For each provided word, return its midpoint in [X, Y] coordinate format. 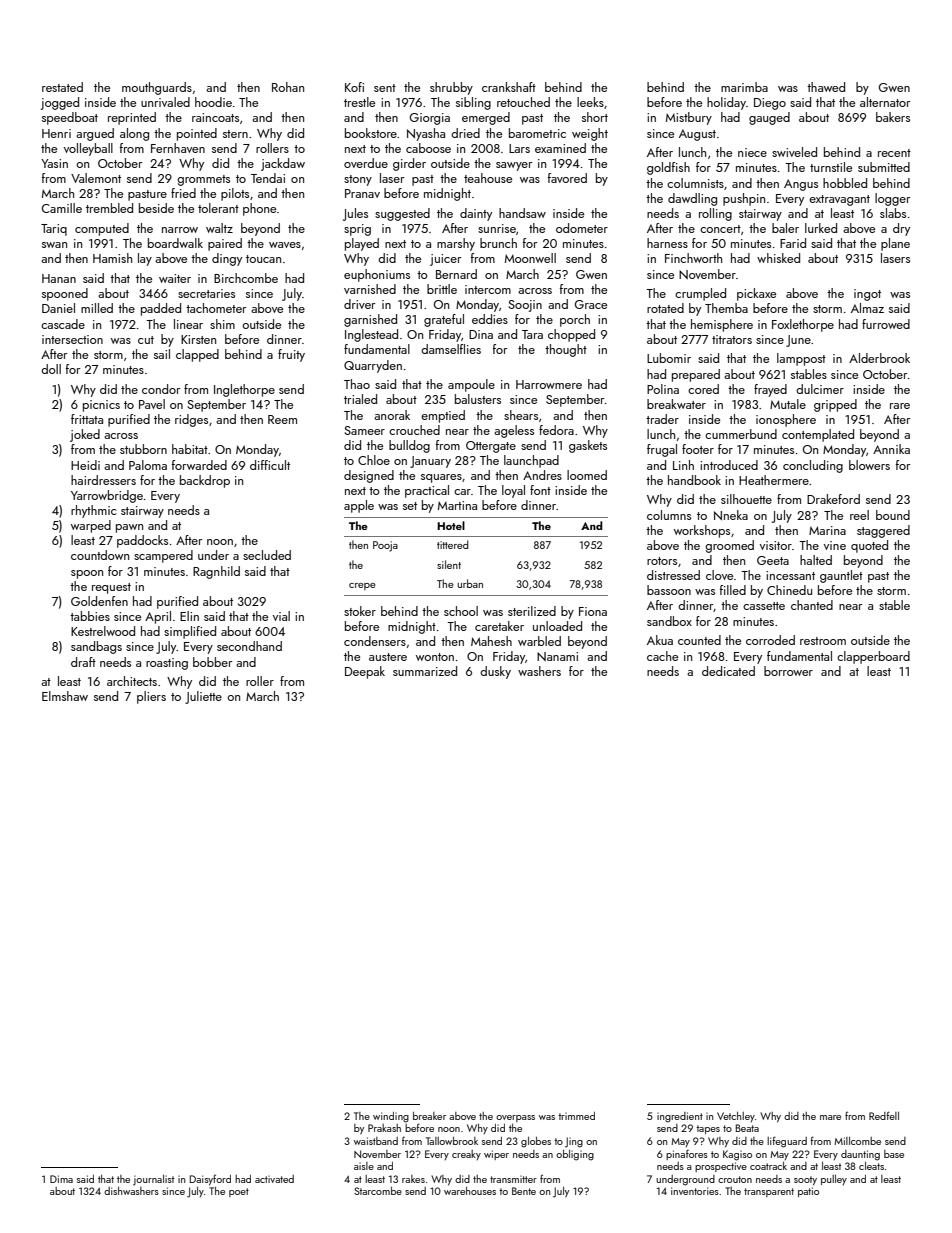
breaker [429, 1116]
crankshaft [509, 87]
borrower [788, 671]
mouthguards [157, 88]
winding [391, 1117]
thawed [826, 87]
